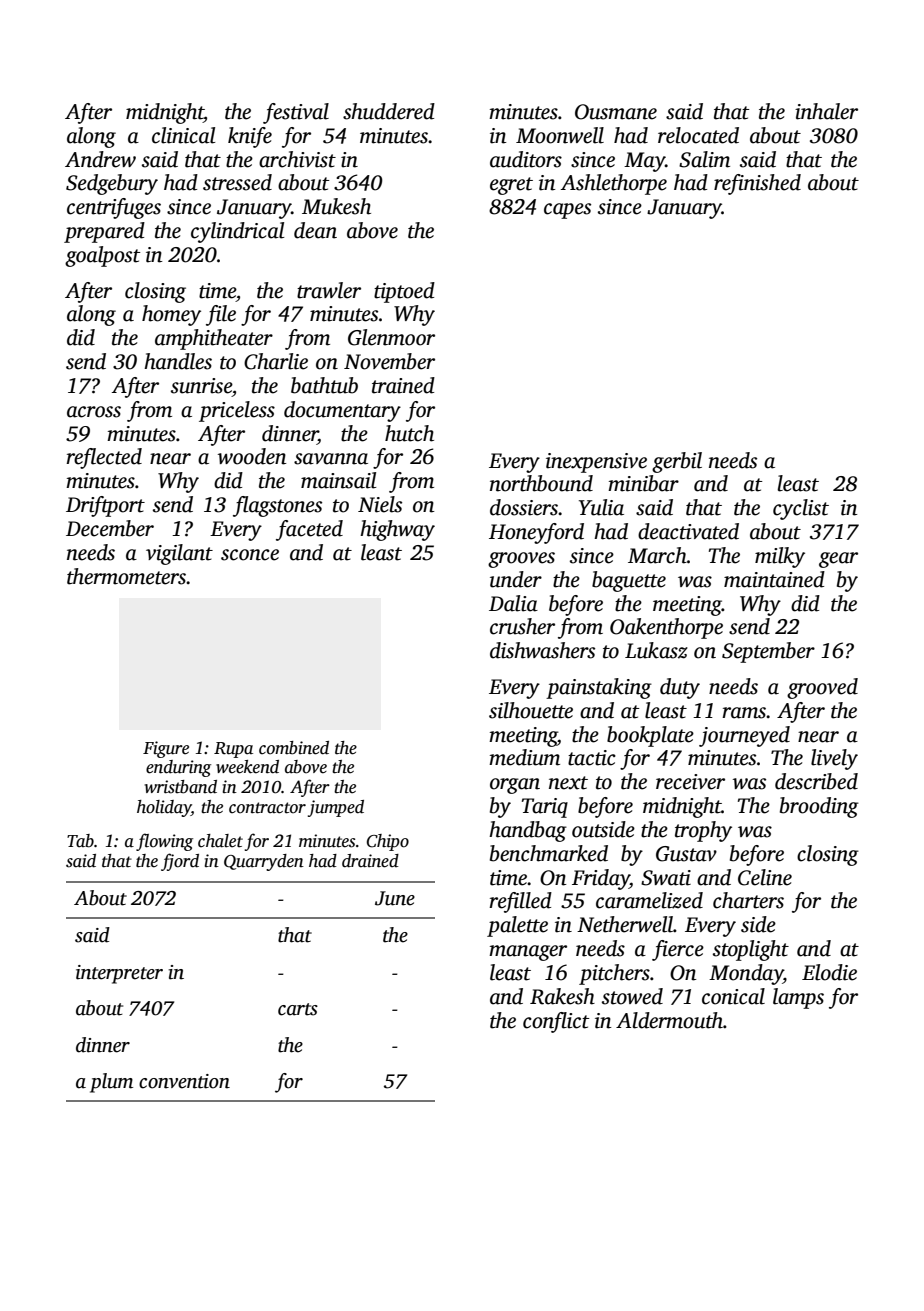 Image resolution: width=924 pixels, height=1311 pixels. I want to click on festival, so click(296, 113).
